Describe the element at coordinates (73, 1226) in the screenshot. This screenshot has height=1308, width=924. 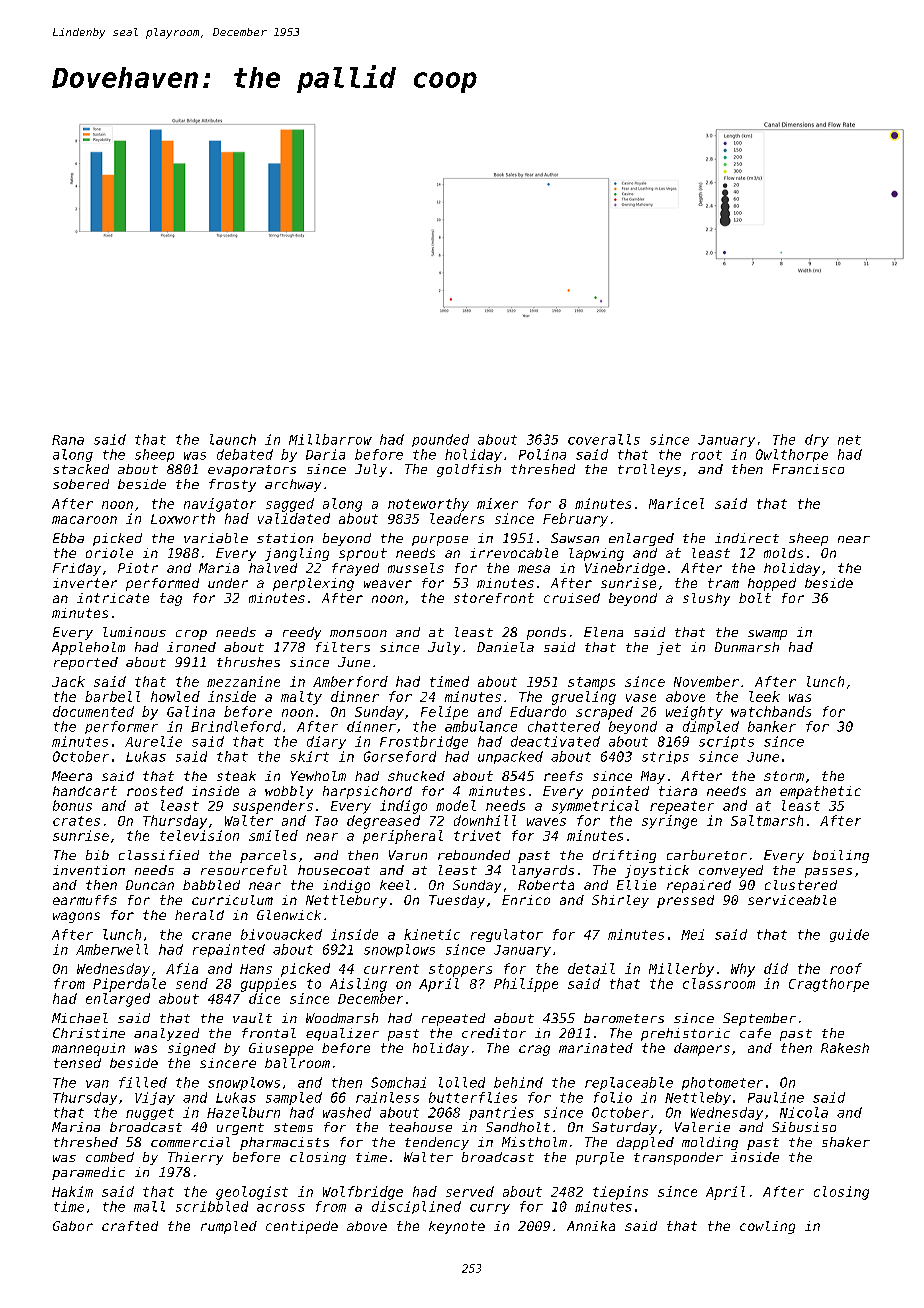
I see `Gabor` at that location.
